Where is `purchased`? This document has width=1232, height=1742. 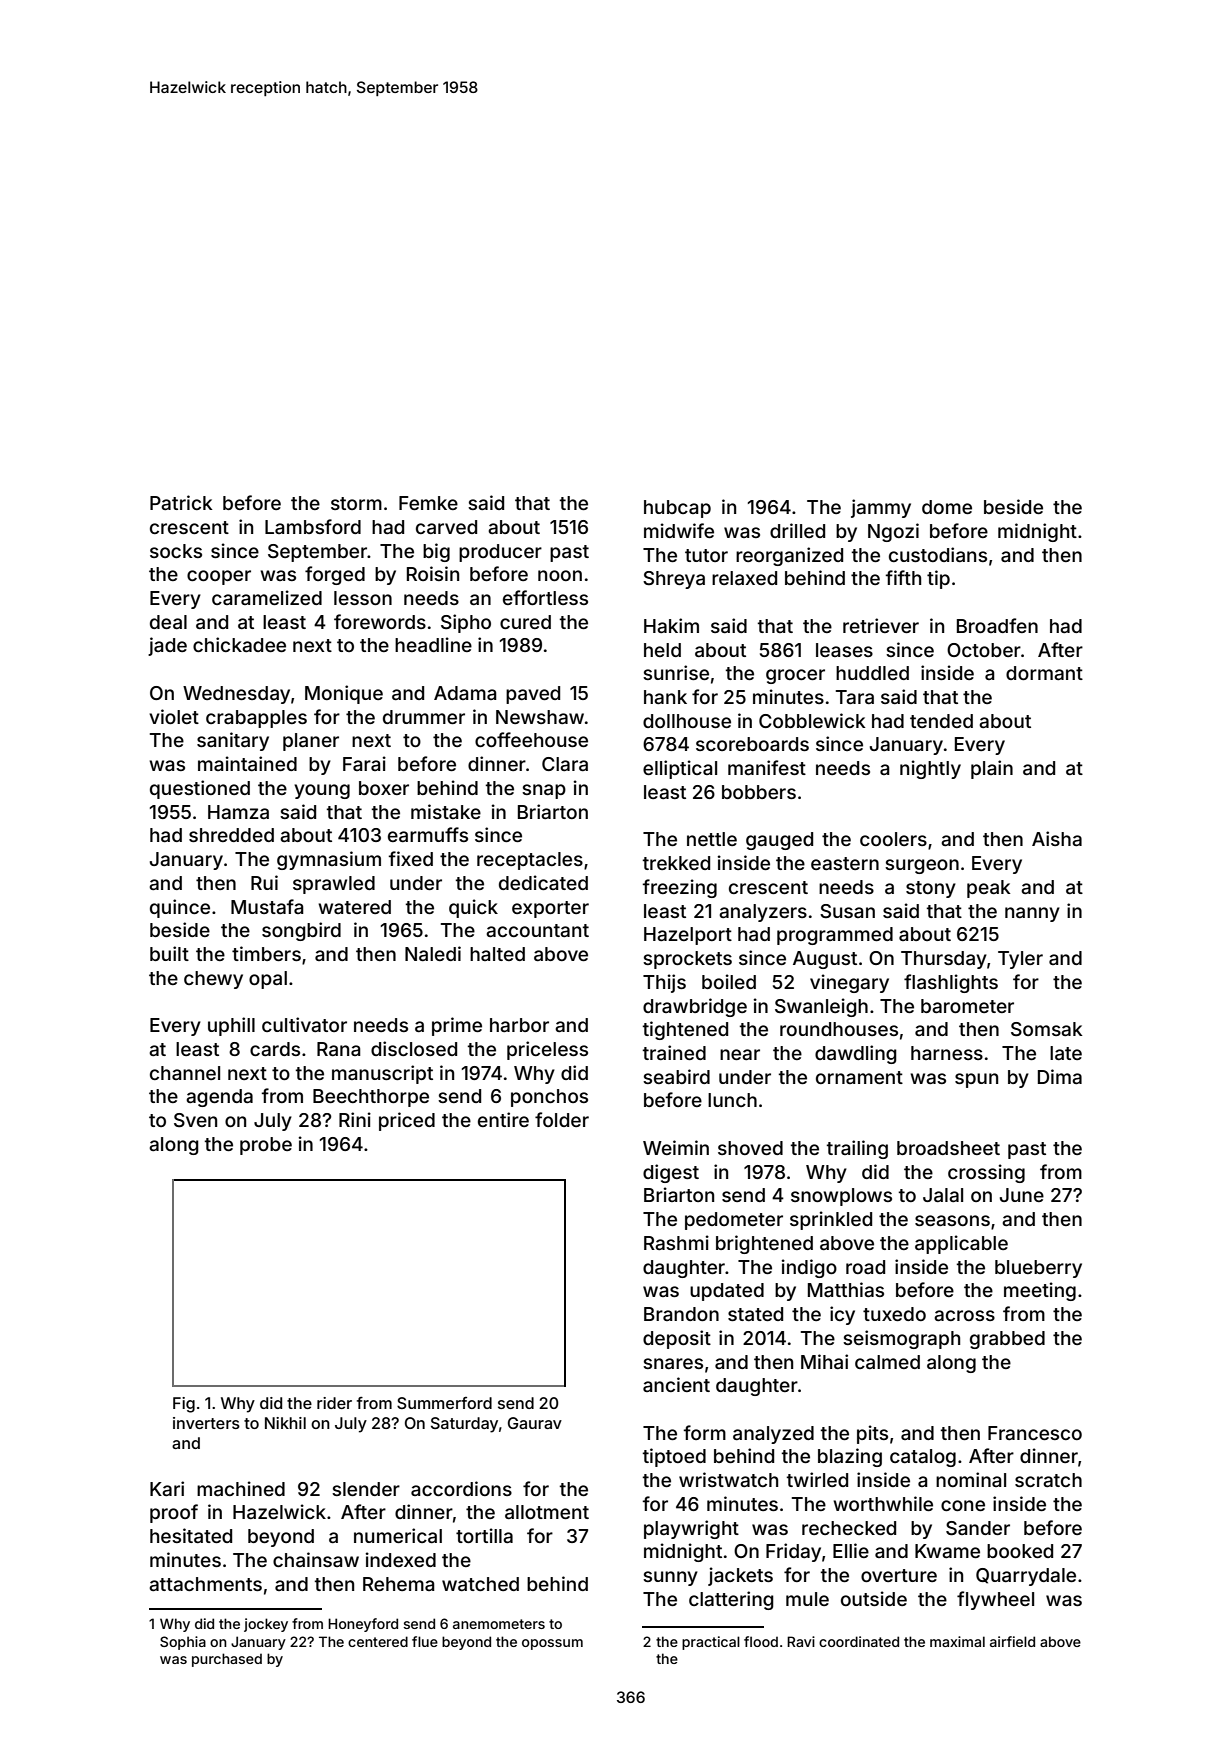 purchased is located at coordinates (227, 1660).
